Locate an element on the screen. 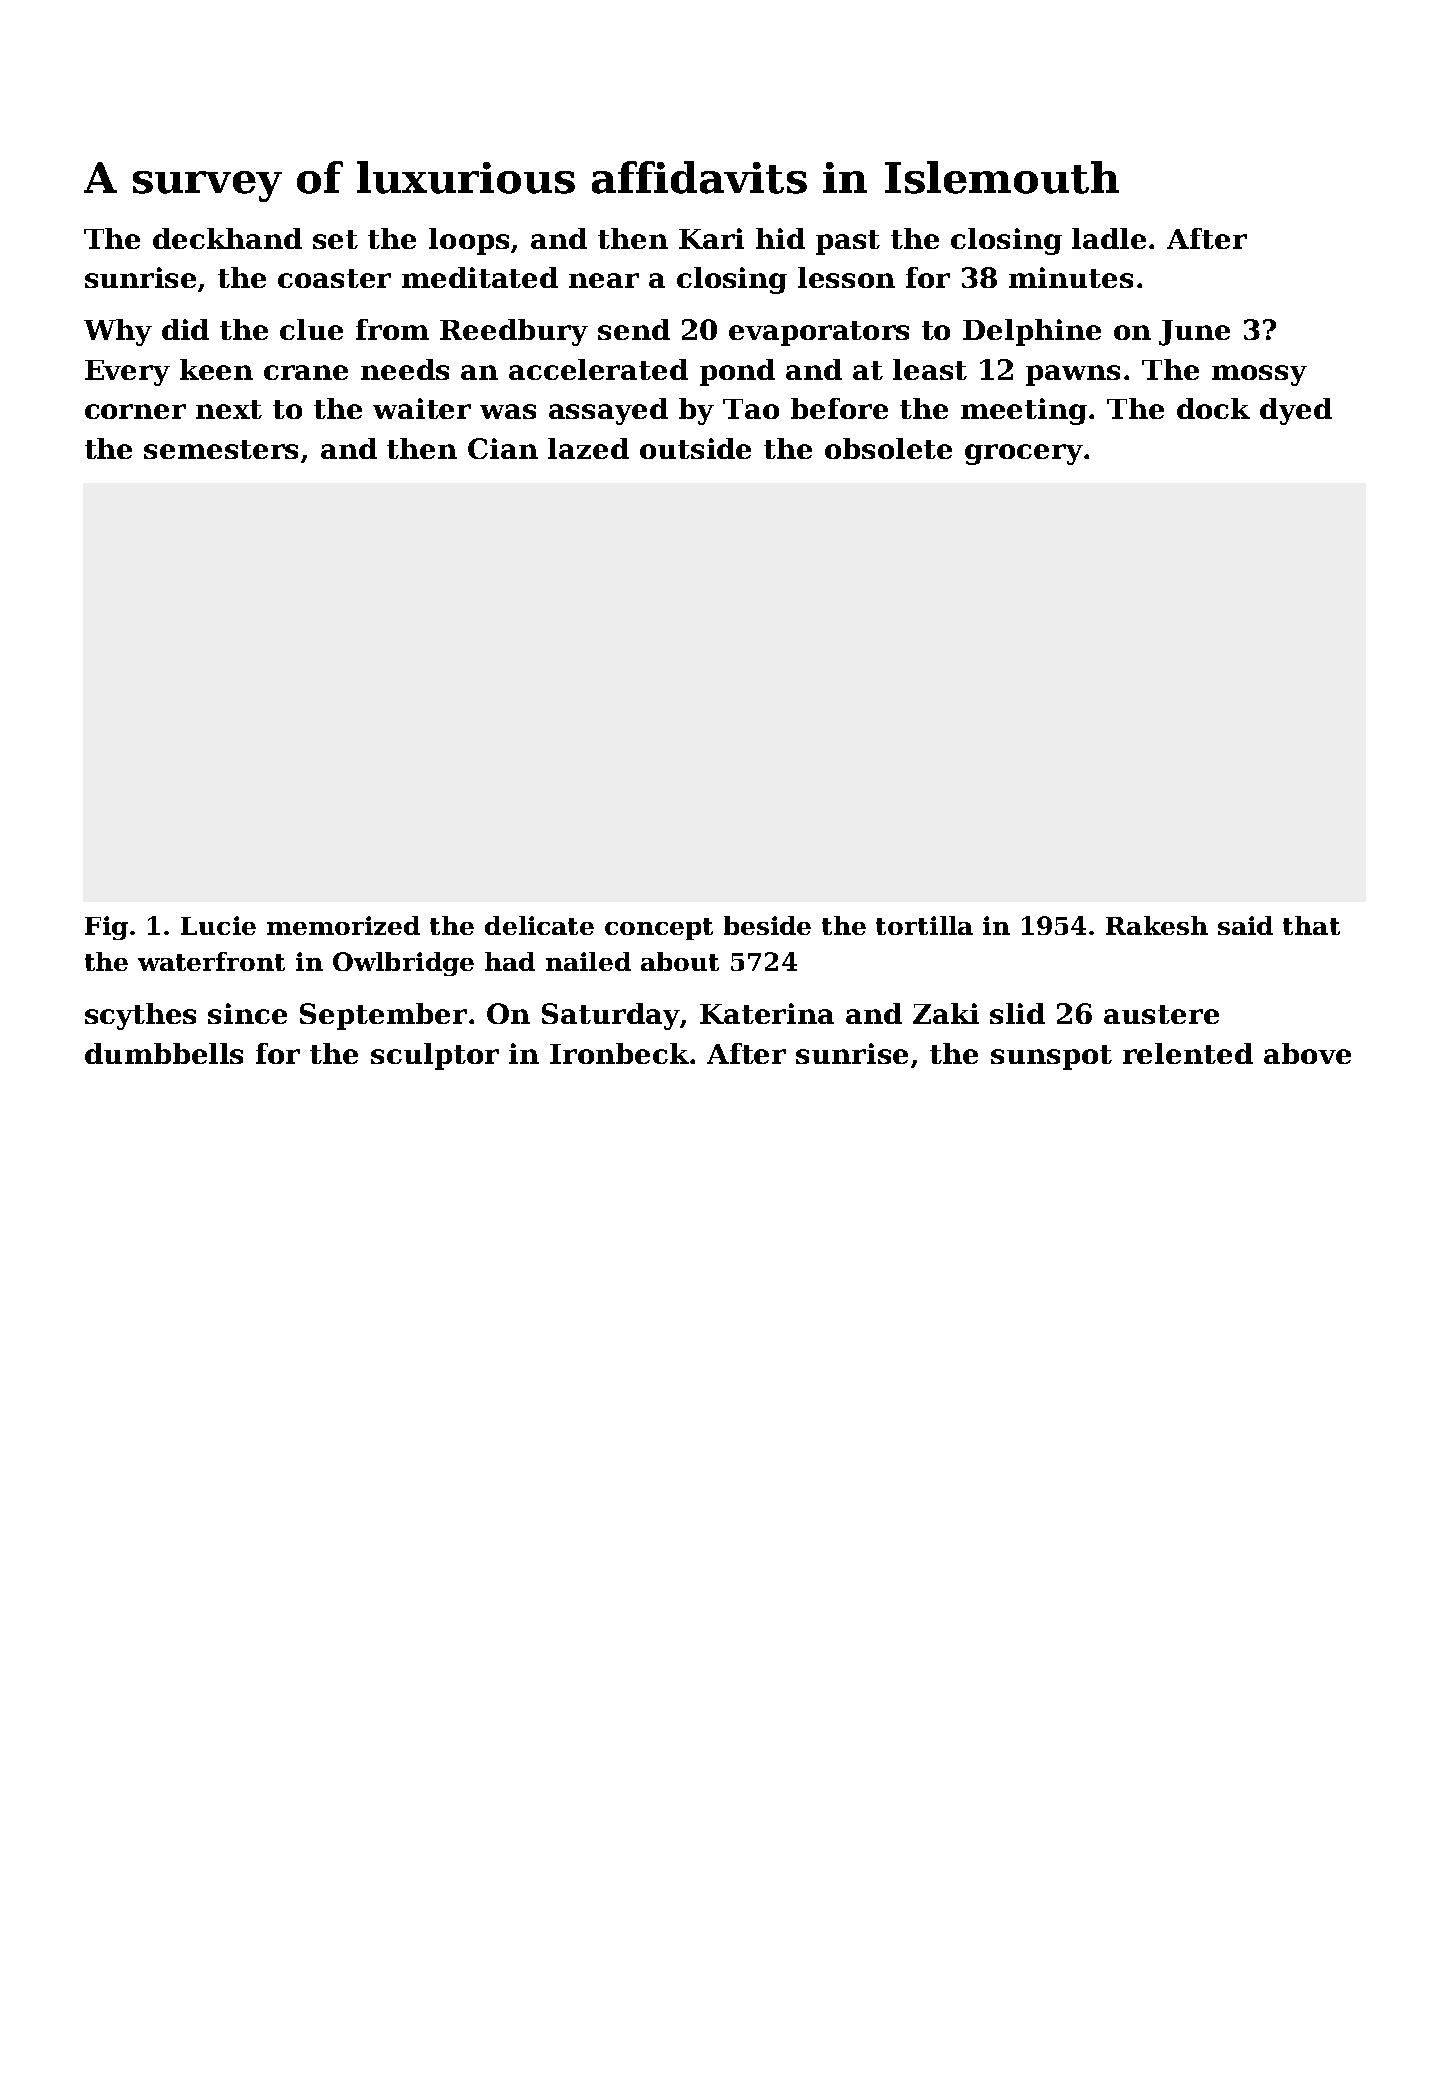 The height and width of the screenshot is (2100, 1450). above is located at coordinates (1307, 1053).
